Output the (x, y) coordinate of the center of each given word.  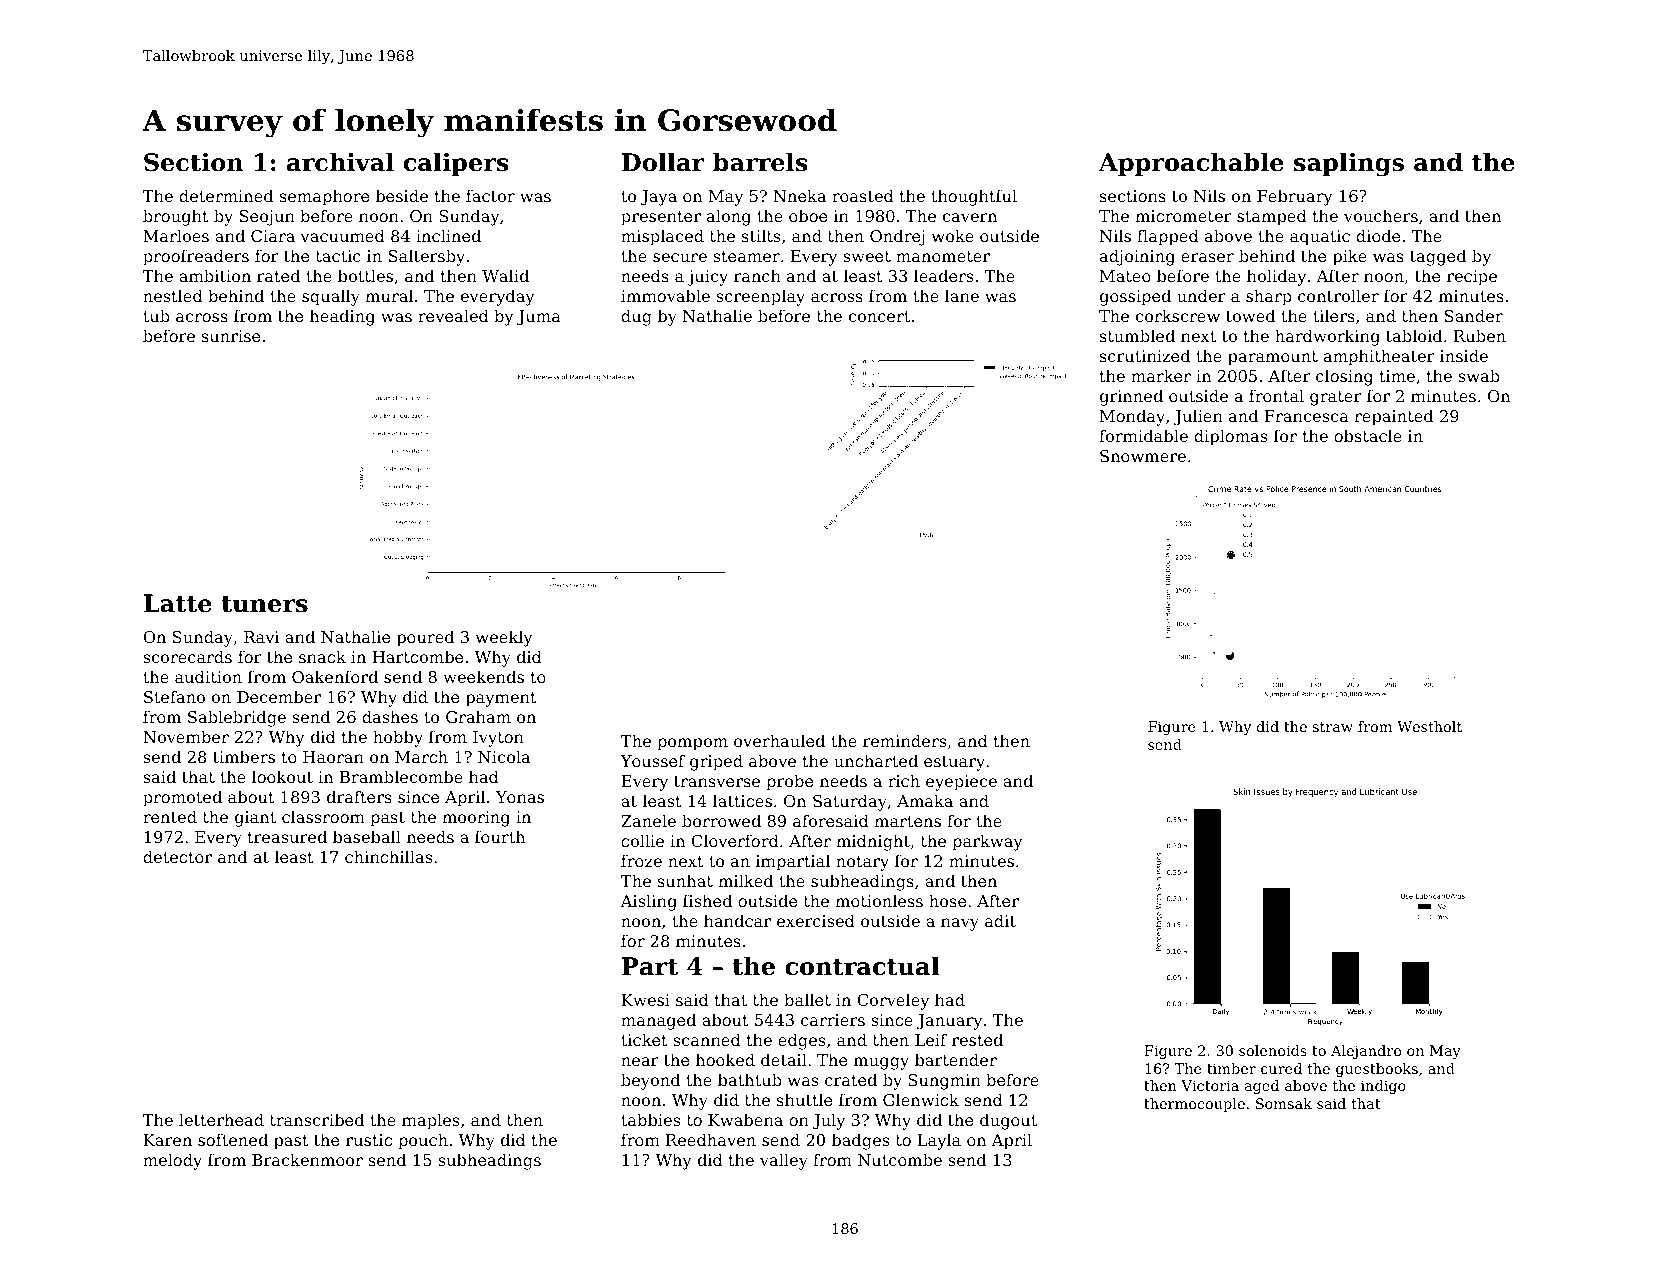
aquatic (1320, 238)
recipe (1472, 278)
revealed (453, 315)
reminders (904, 740)
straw (1333, 727)
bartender (956, 1059)
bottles (365, 275)
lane (962, 295)
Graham (478, 716)
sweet (867, 256)
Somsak (1284, 1103)
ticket (644, 1039)
